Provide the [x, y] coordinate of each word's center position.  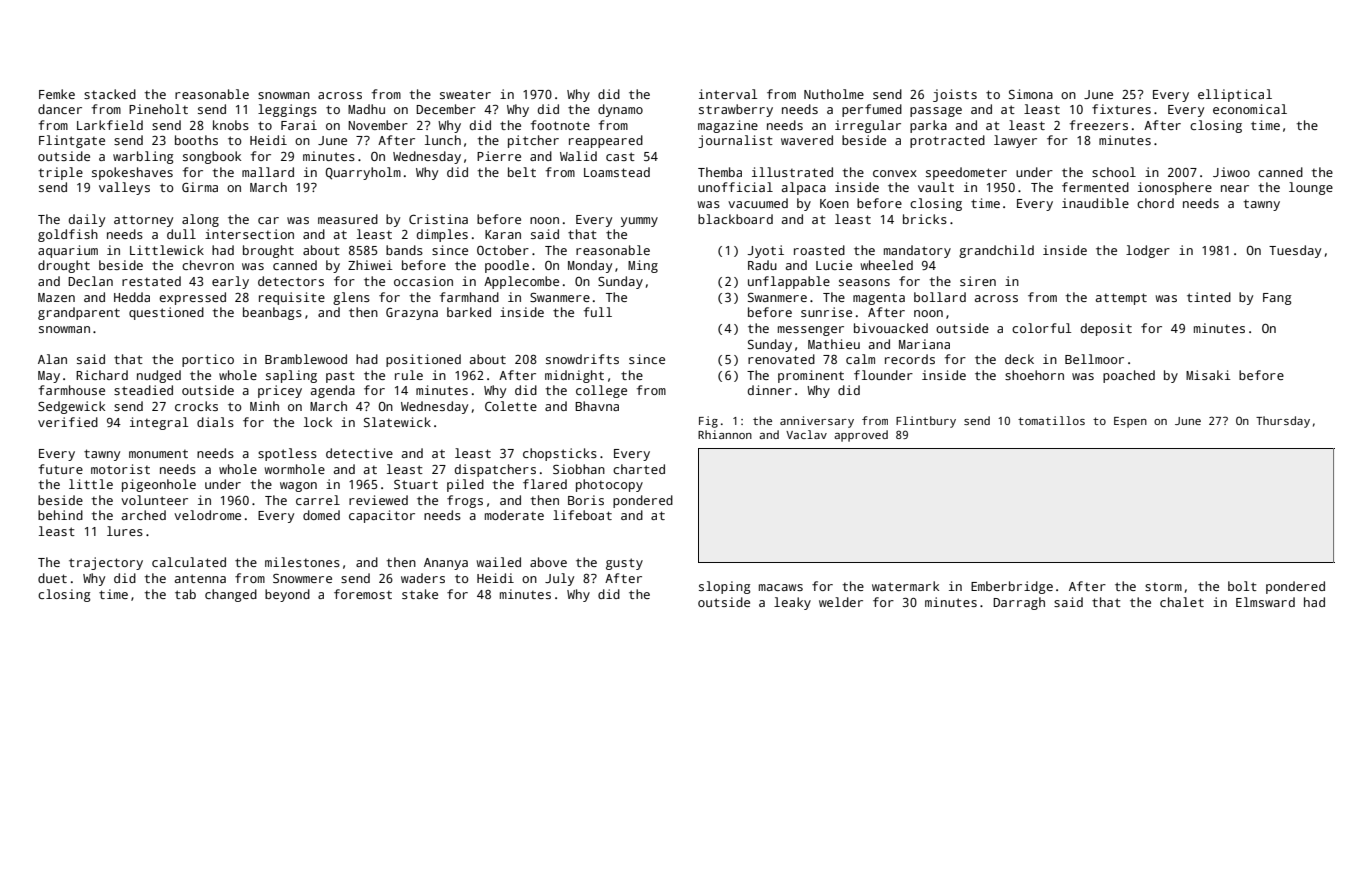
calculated [189, 562]
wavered [807, 140]
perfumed [872, 110]
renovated [781, 359]
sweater [465, 94]
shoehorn [1034, 375]
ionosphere [1175, 188]
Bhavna [597, 406]
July [559, 579]
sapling [291, 376]
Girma [200, 187]
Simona [1031, 94]
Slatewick [397, 422]
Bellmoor [1094, 359]
